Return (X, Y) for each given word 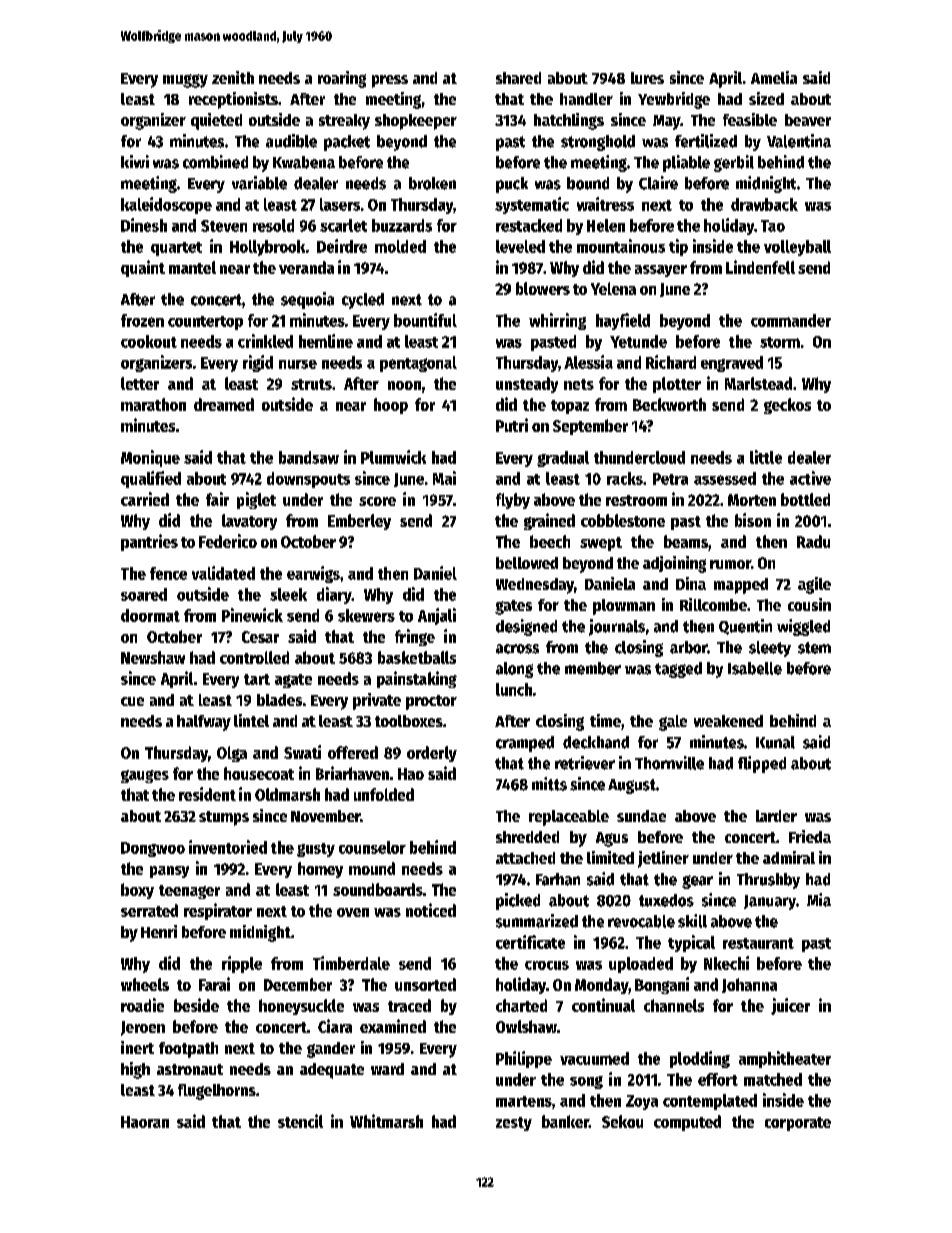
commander (791, 320)
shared (518, 78)
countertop (205, 323)
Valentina (799, 141)
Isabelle (755, 668)
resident (207, 794)
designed (526, 627)
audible (291, 141)
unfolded (384, 794)
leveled (520, 246)
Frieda (810, 836)
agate (293, 681)
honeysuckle (301, 1007)
